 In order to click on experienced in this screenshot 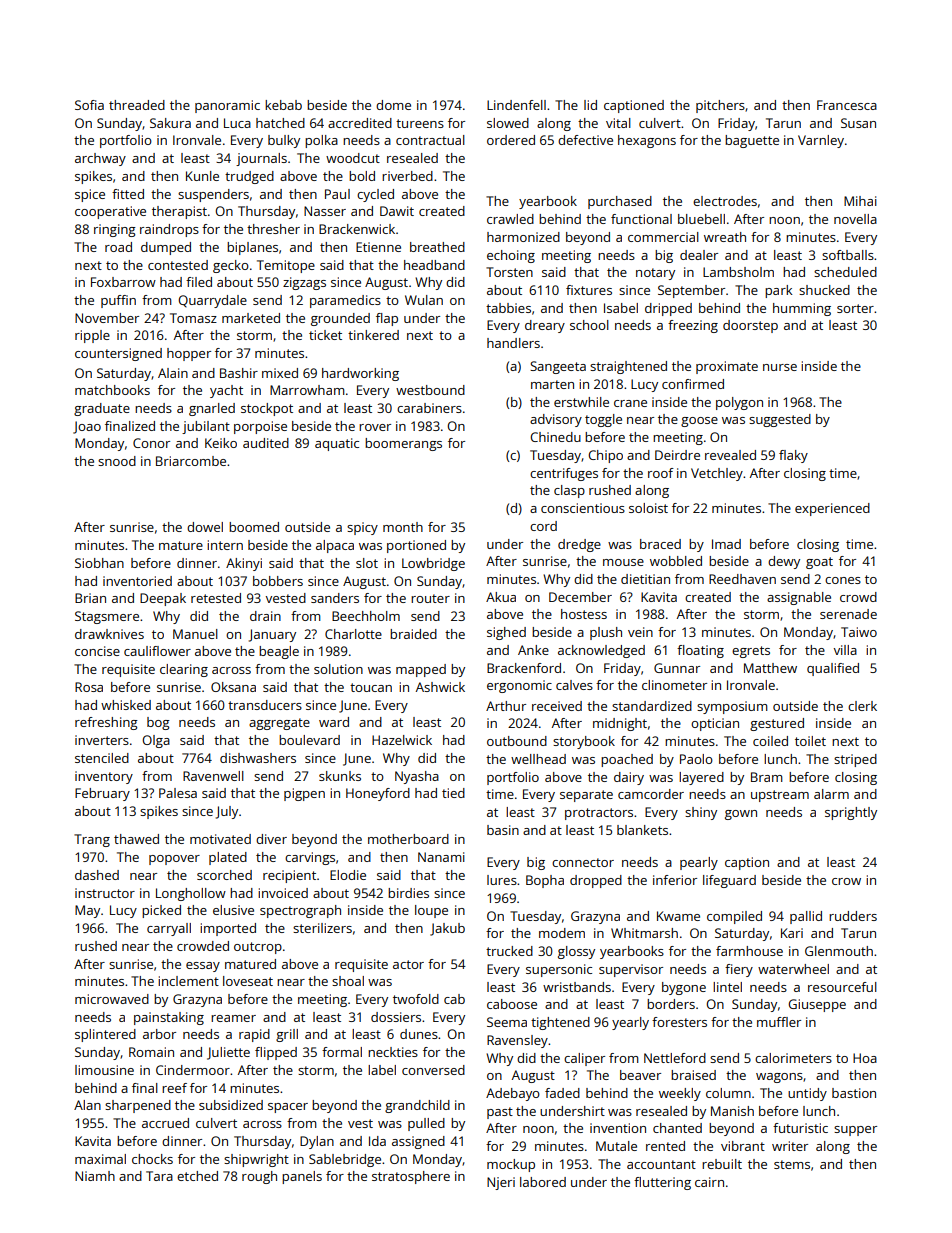, I will do `click(832, 509)`.
